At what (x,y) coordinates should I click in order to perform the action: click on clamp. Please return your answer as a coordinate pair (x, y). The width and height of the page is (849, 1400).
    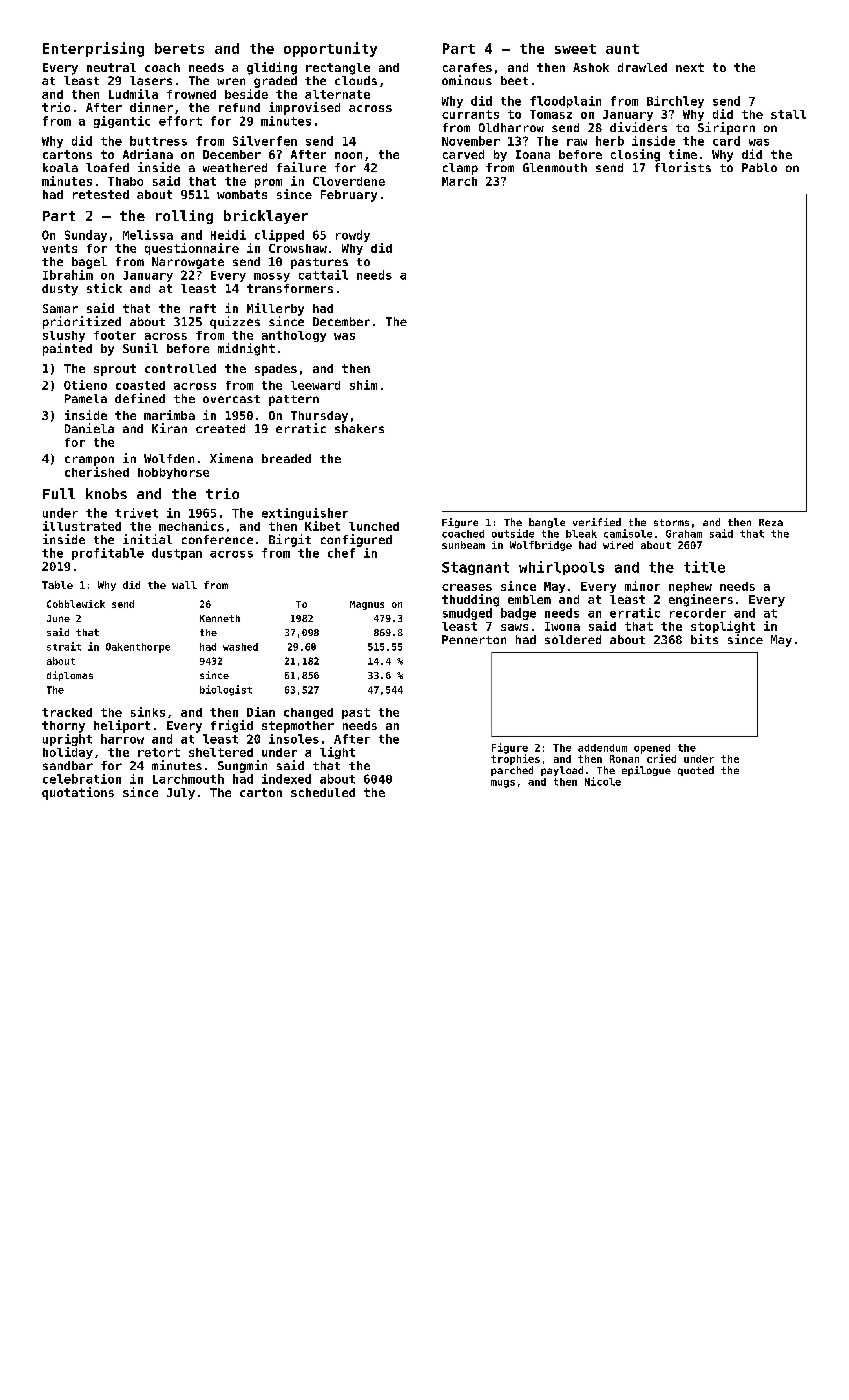
    Looking at the image, I should click on (460, 169).
